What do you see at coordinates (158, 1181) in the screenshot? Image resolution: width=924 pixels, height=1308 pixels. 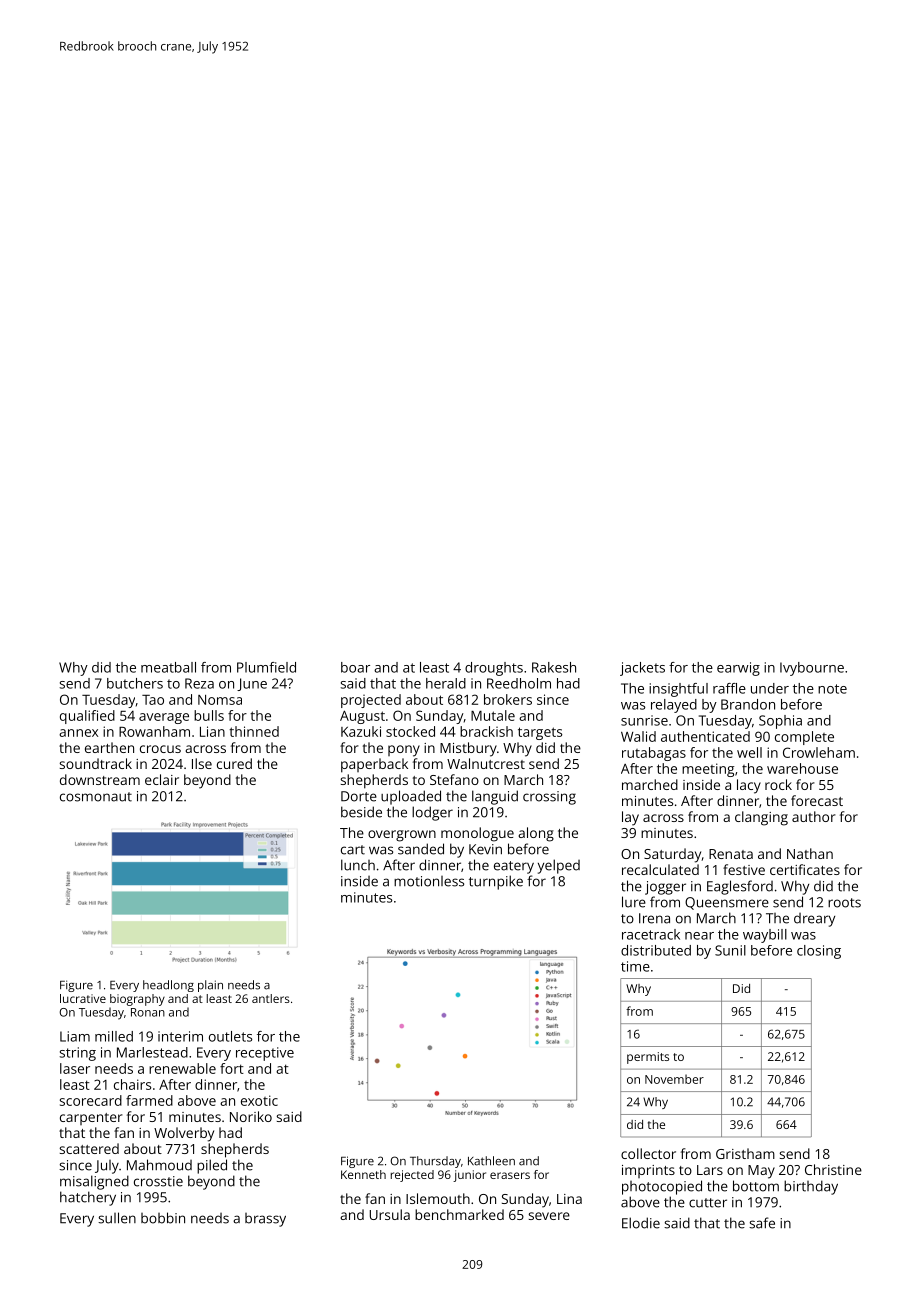 I see `crosstie` at bounding box center [158, 1181].
